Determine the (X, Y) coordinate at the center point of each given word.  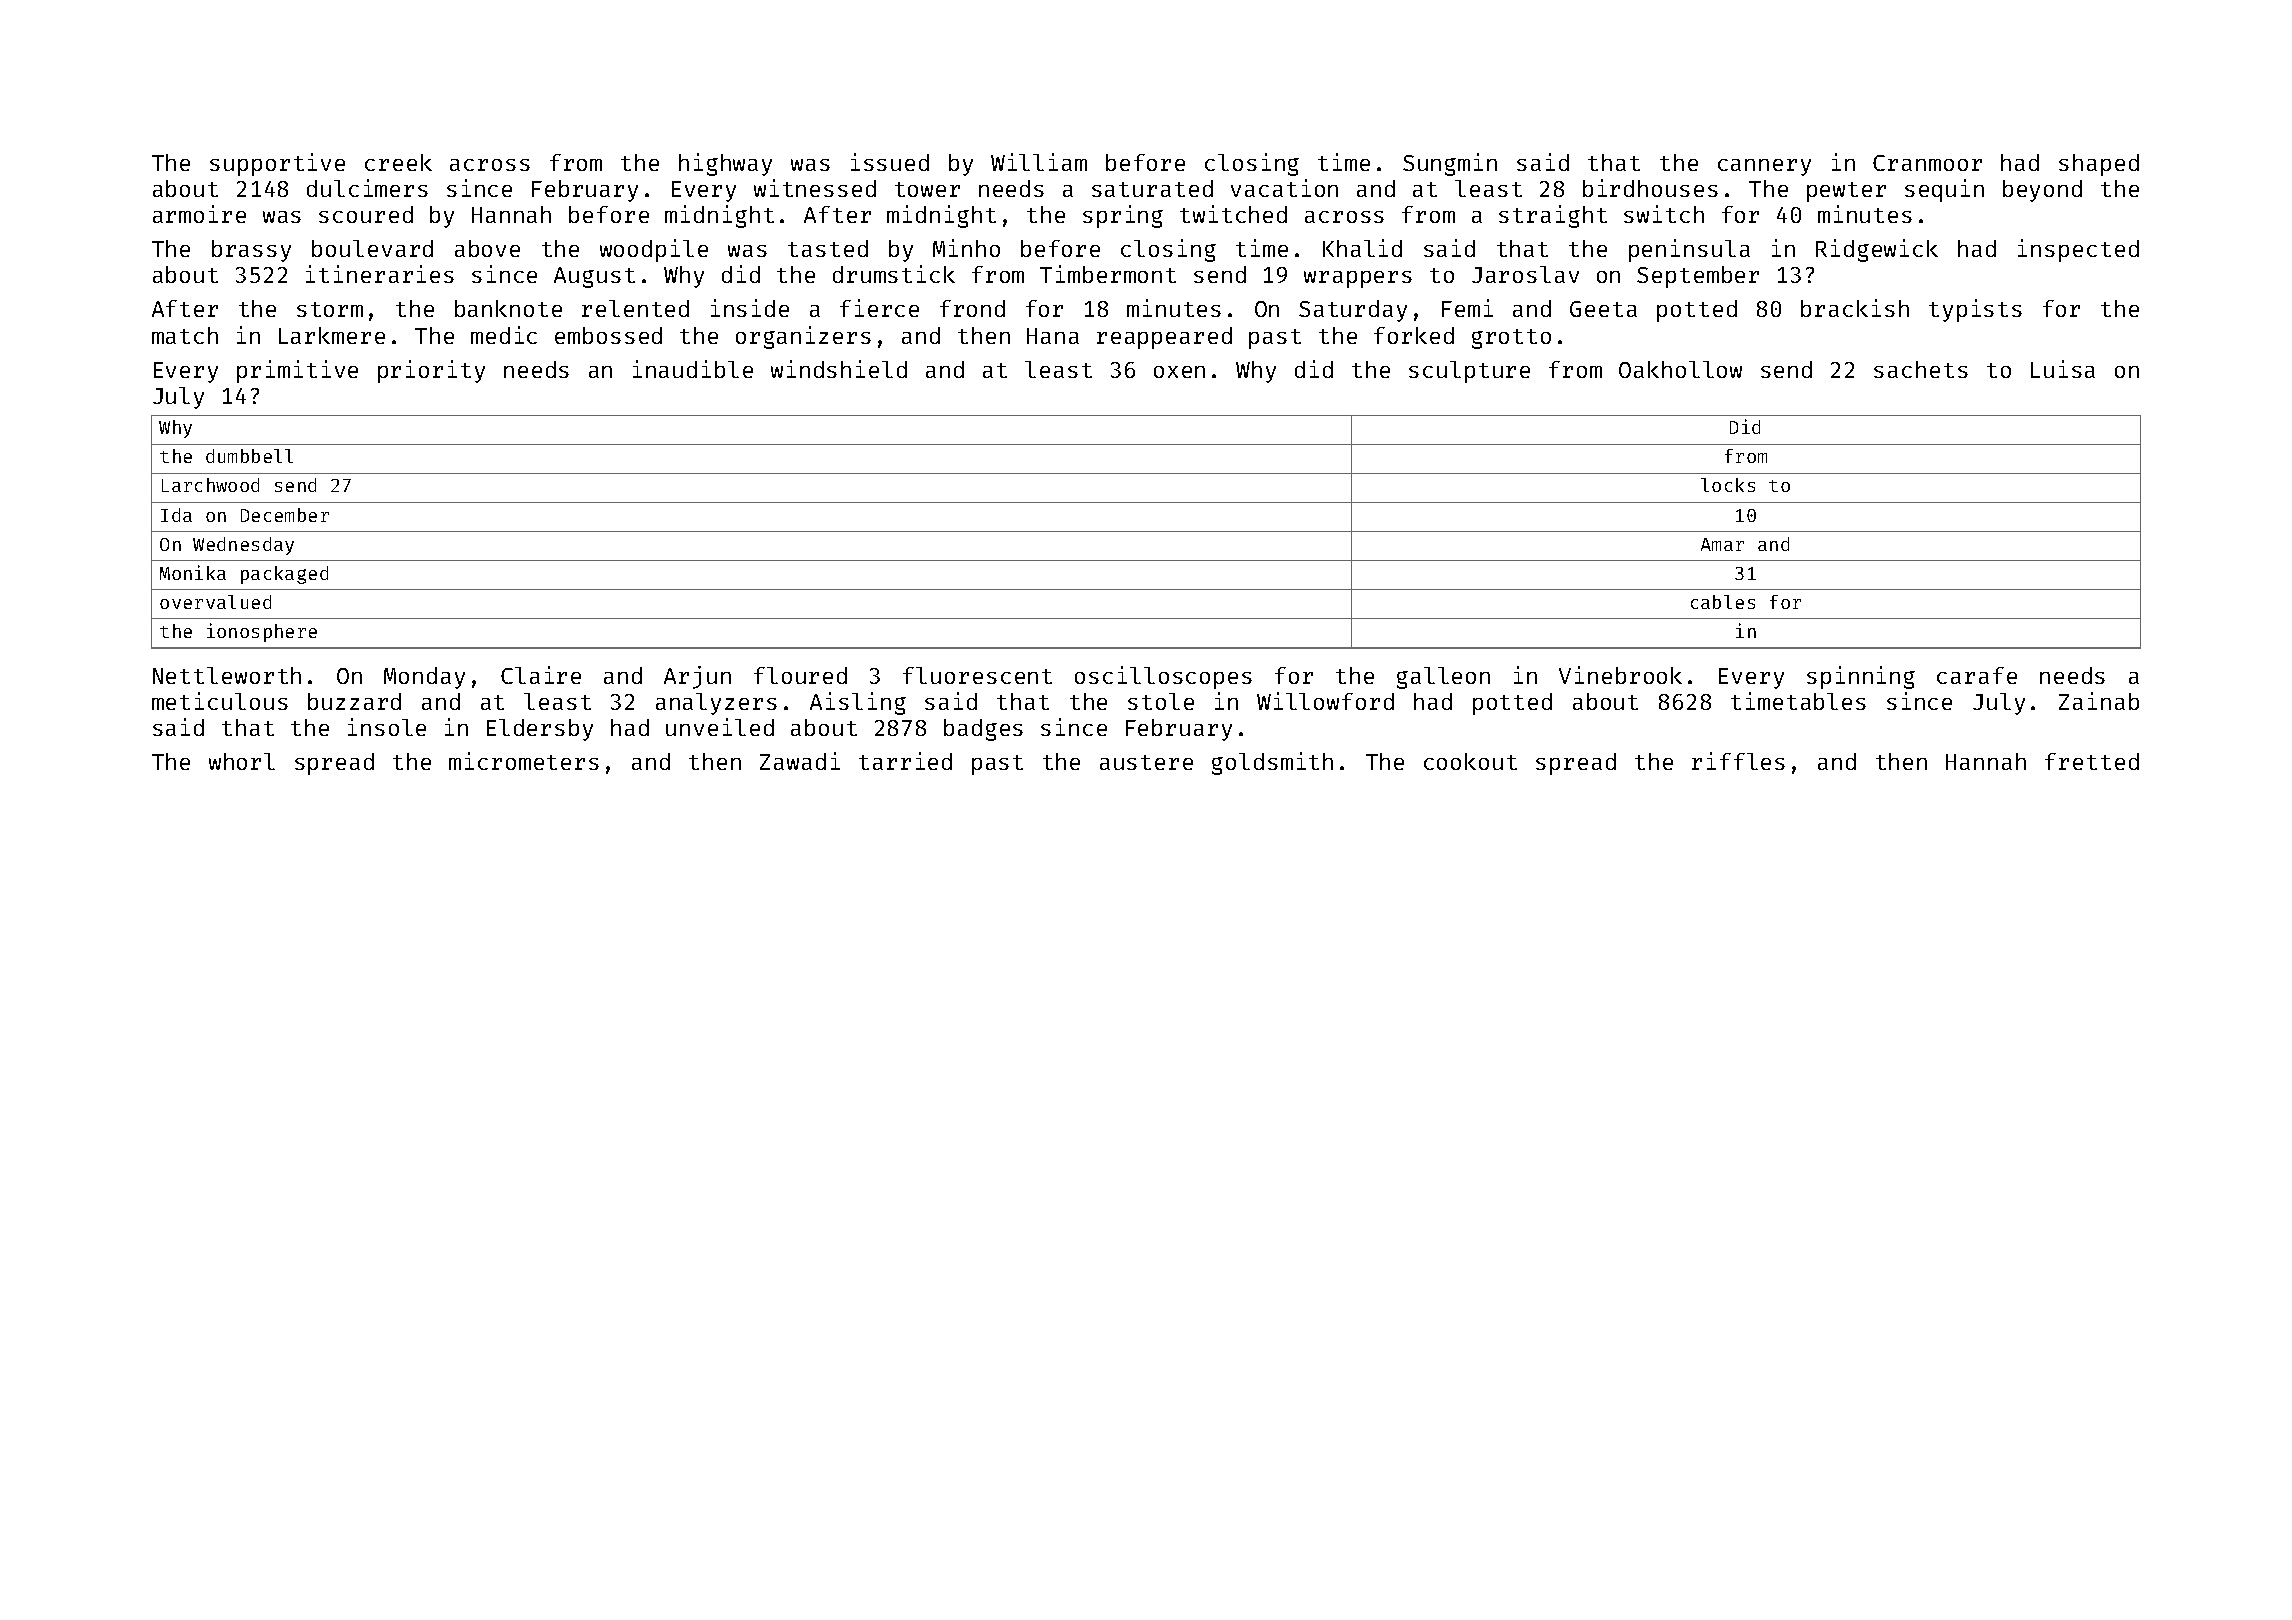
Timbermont (1108, 274)
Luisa (2063, 369)
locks (1728, 485)
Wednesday (243, 546)
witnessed (815, 188)
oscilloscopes (1163, 677)
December (285, 515)
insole (387, 727)
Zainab (2099, 701)
